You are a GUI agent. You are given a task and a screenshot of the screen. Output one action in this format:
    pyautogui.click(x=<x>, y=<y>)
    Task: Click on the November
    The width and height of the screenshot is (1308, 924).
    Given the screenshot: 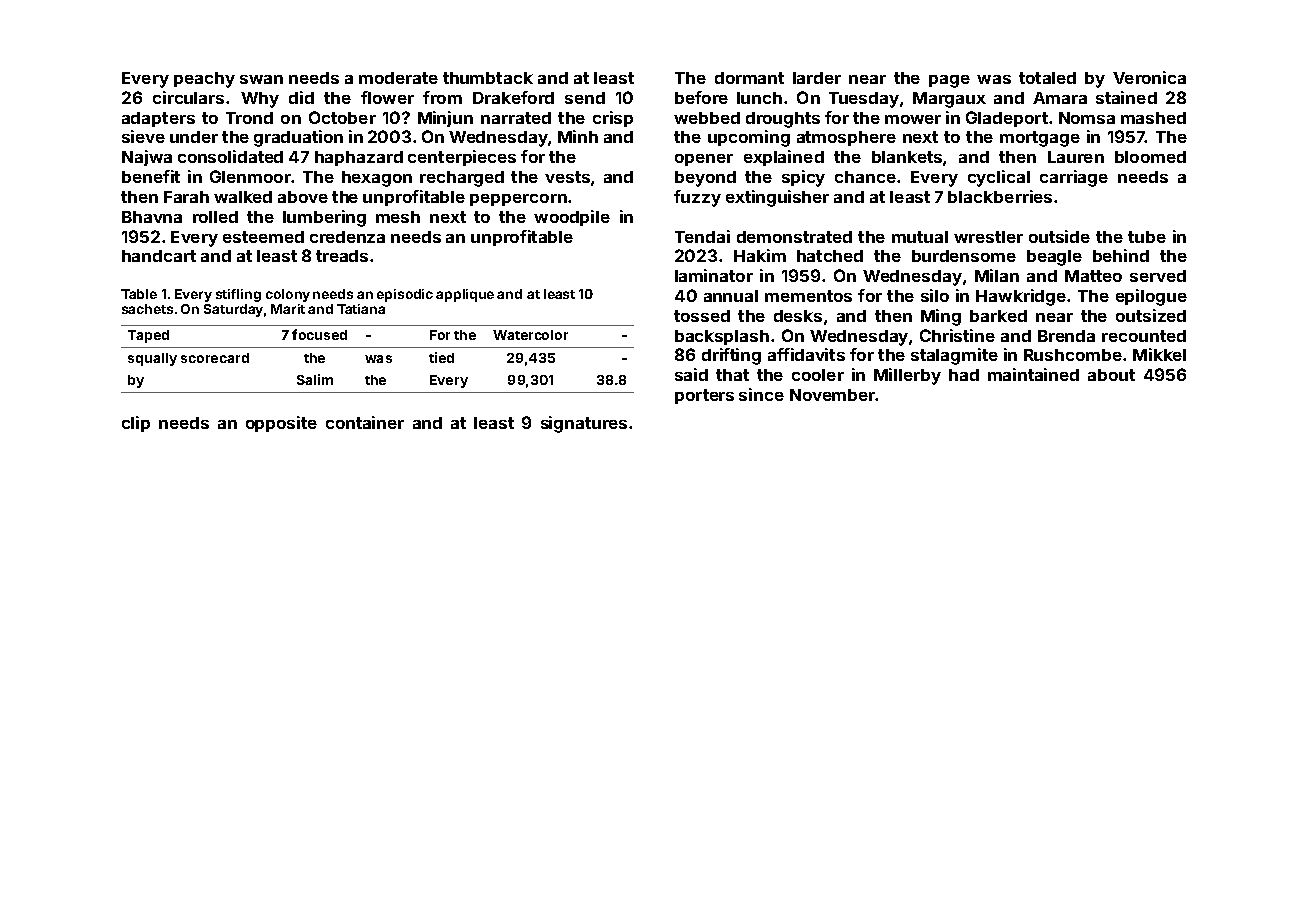 What is the action you would take?
    pyautogui.click(x=832, y=395)
